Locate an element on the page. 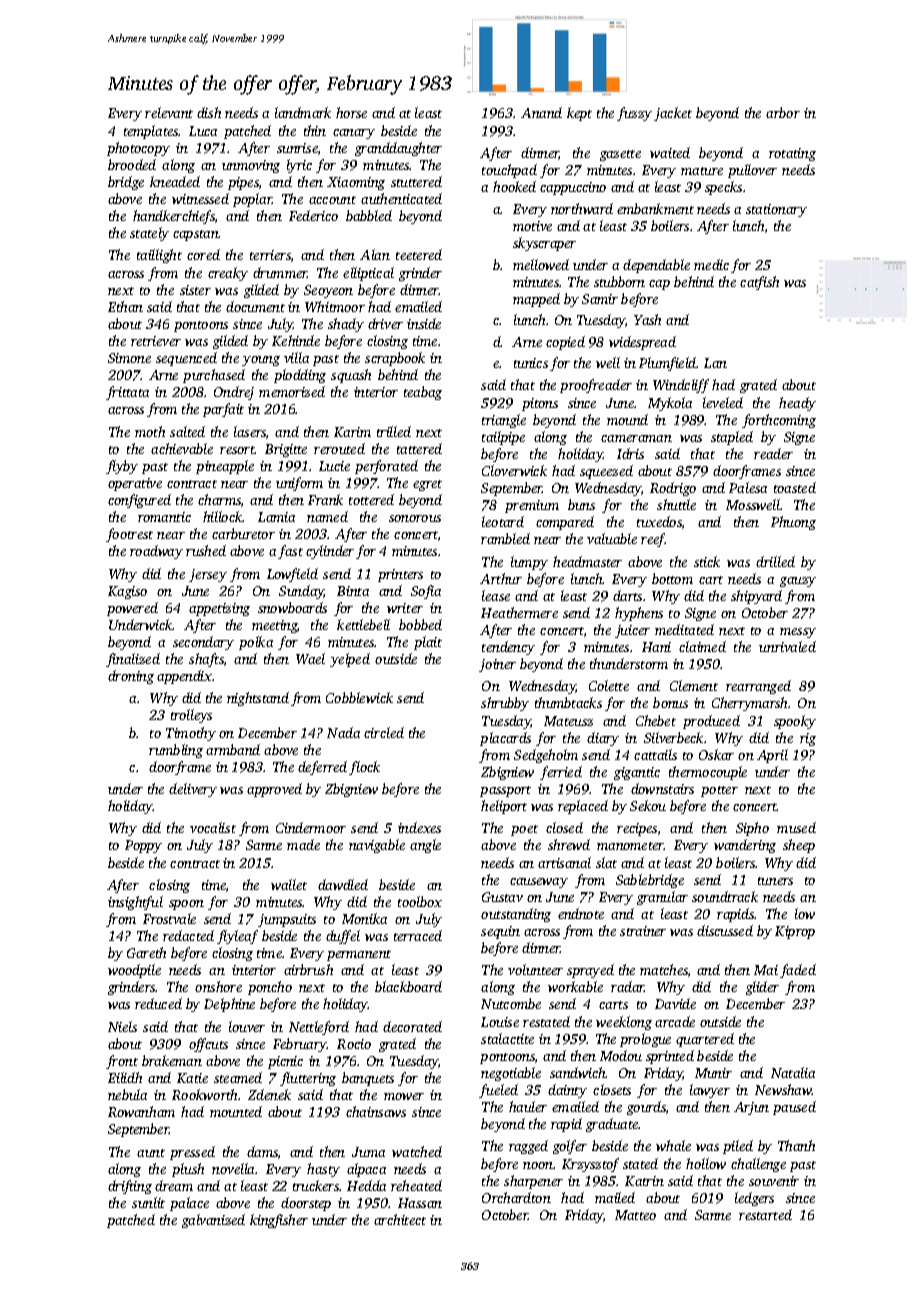 The image size is (924, 1308). toolbox is located at coordinates (420, 901).
